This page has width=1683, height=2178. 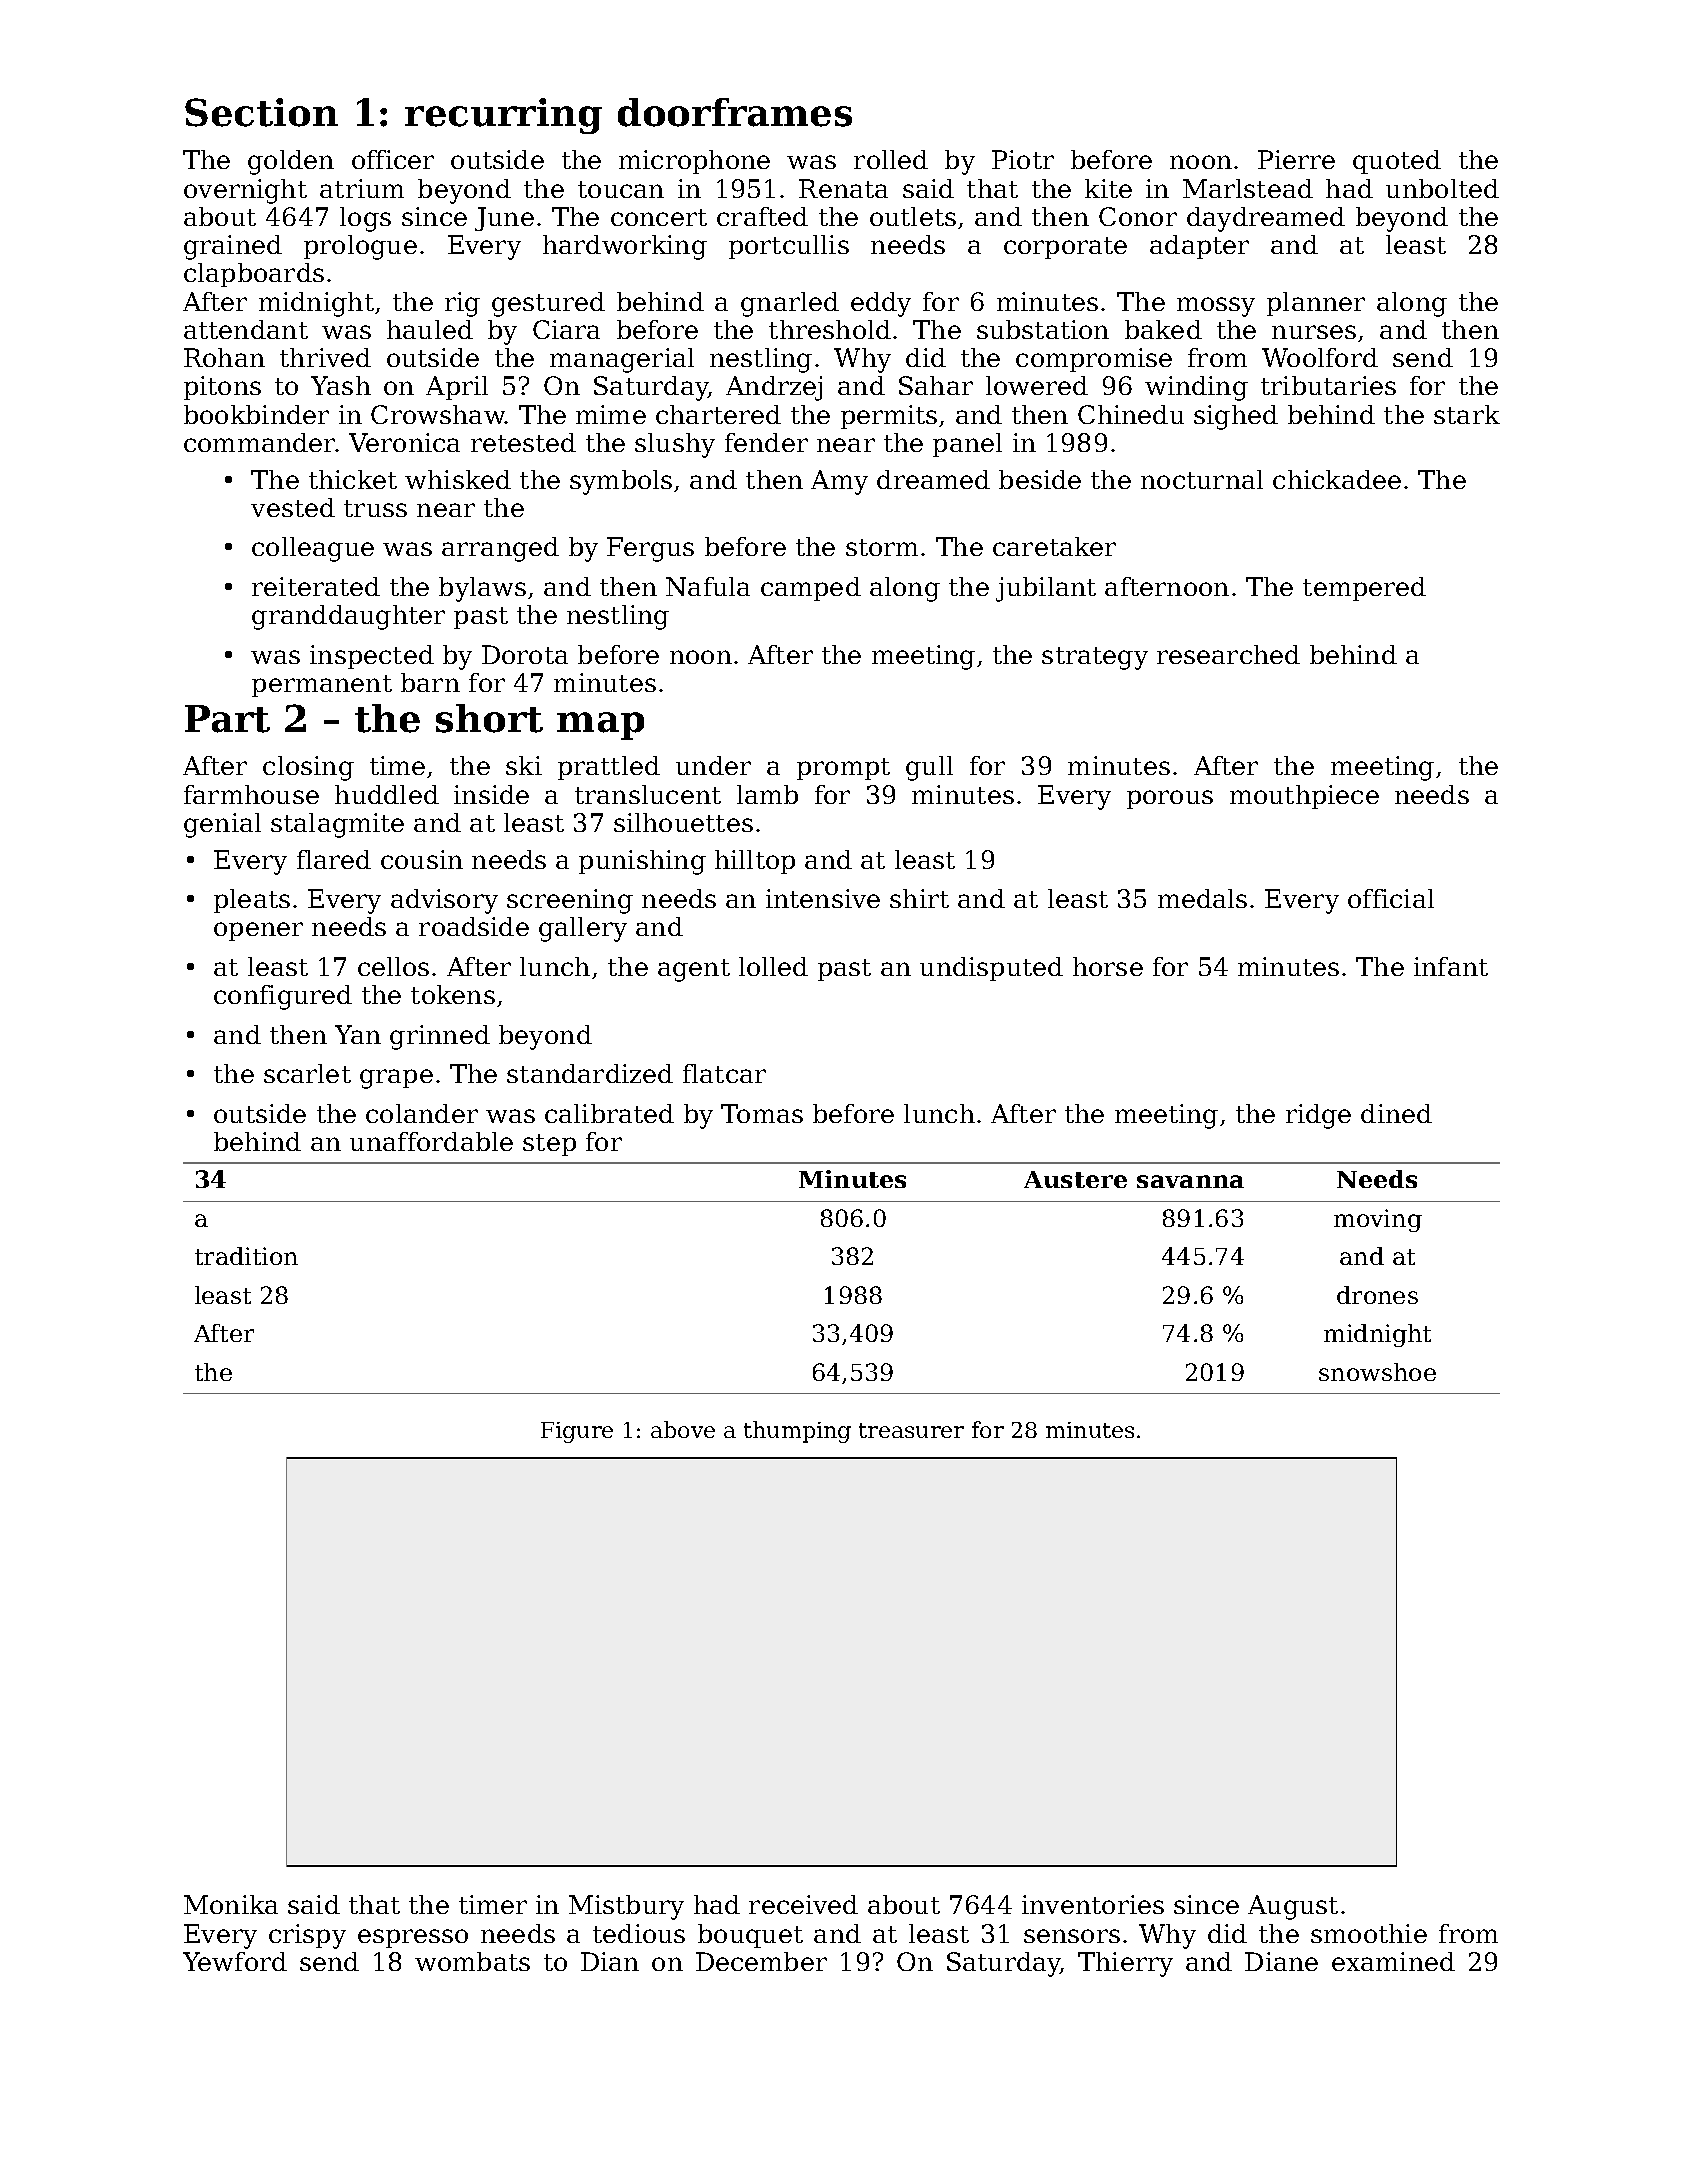 I want to click on Nafula, so click(x=708, y=586).
